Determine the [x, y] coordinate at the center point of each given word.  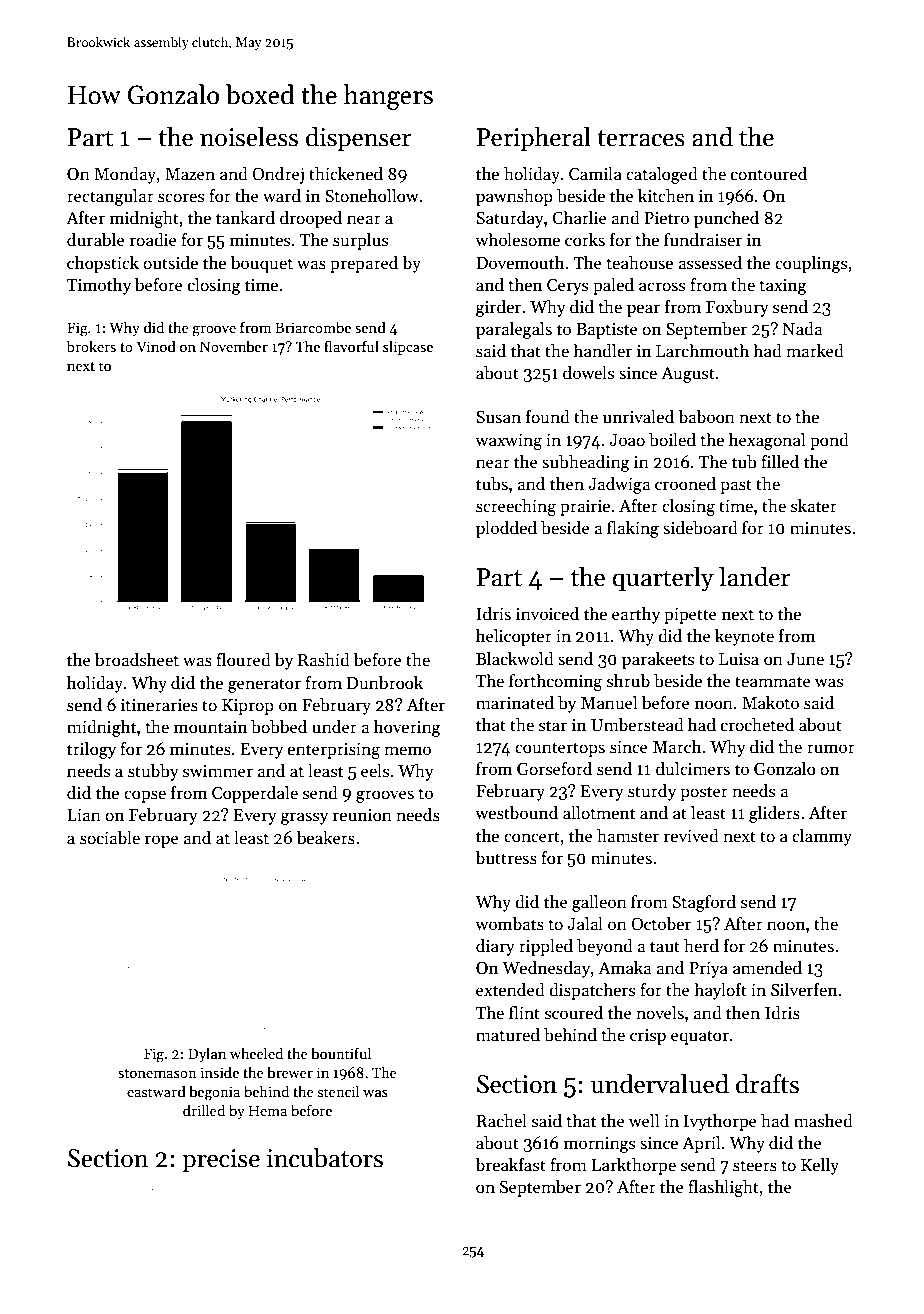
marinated [515, 703]
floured [243, 660]
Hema [268, 1110]
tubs [492, 484]
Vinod [156, 346]
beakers [326, 838]
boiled [672, 440]
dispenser [359, 139]
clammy [822, 837]
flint [524, 1013]
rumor [831, 748]
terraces [641, 138]
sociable [110, 838]
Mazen [190, 174]
